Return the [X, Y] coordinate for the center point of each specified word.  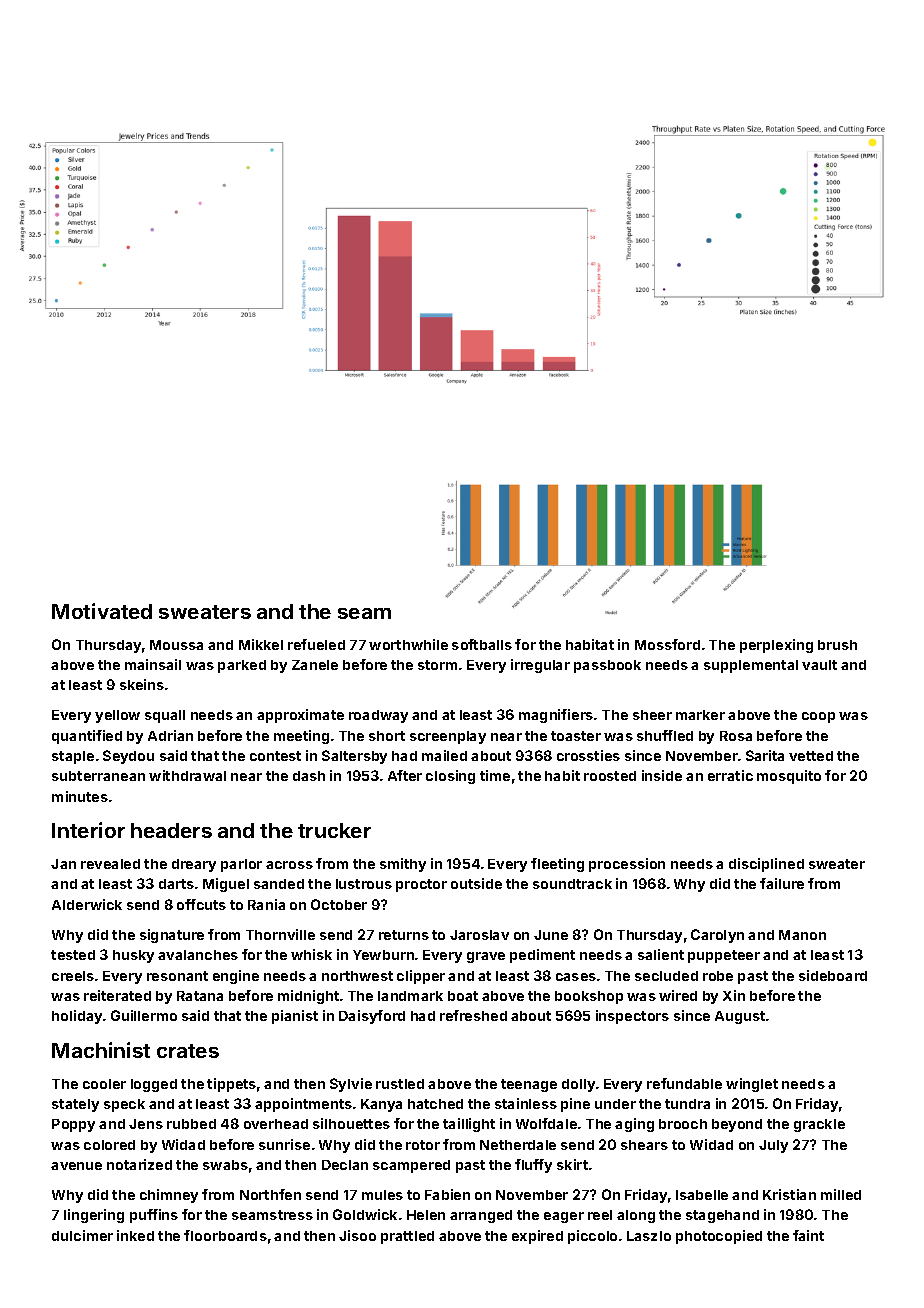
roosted [610, 776]
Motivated [102, 611]
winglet [752, 1085]
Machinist [101, 1050]
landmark [410, 996]
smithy [403, 865]
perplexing [776, 646]
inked [135, 1235]
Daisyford [372, 1017]
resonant [177, 976]
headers [171, 830]
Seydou [128, 757]
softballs [482, 644]
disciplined [766, 865]
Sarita [765, 755]
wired [678, 995]
